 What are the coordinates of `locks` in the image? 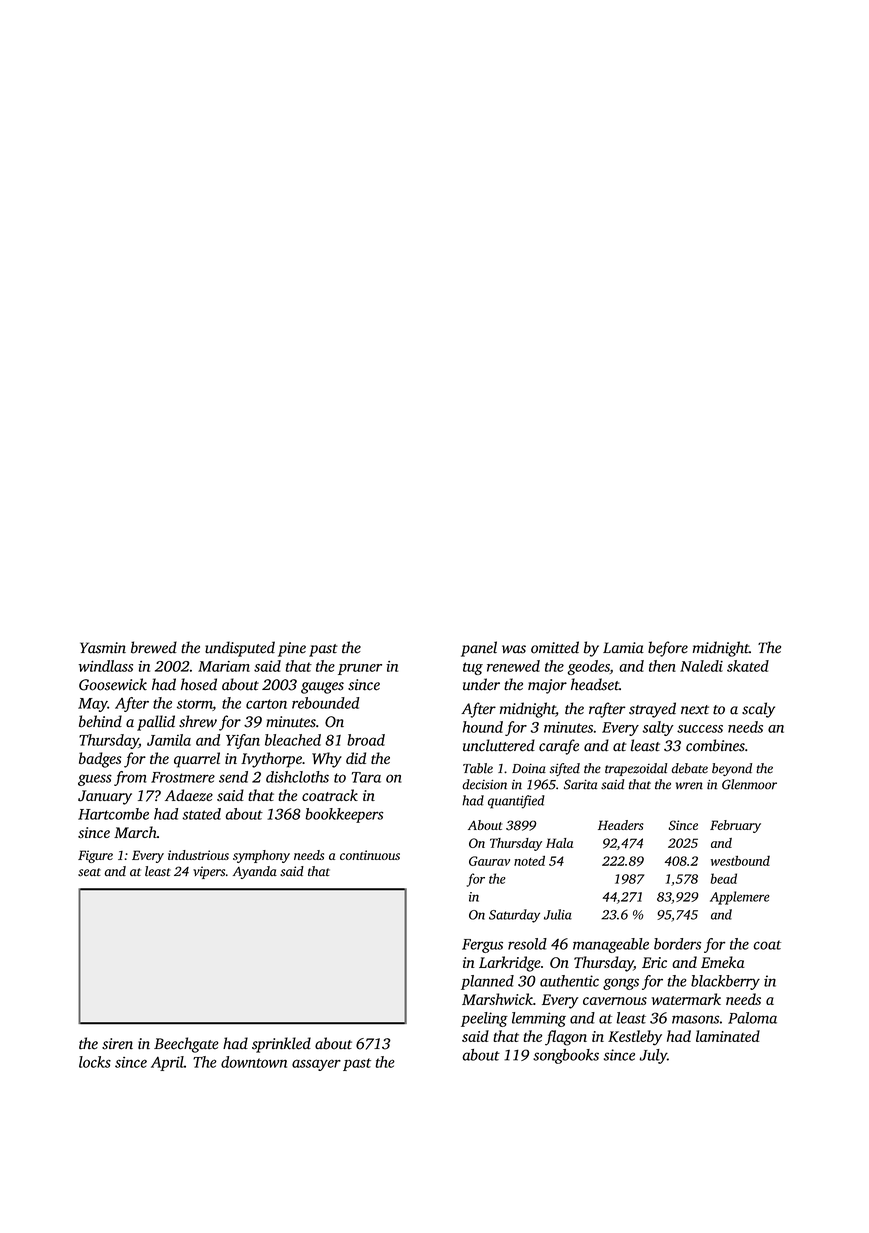 It's located at (95, 1062).
